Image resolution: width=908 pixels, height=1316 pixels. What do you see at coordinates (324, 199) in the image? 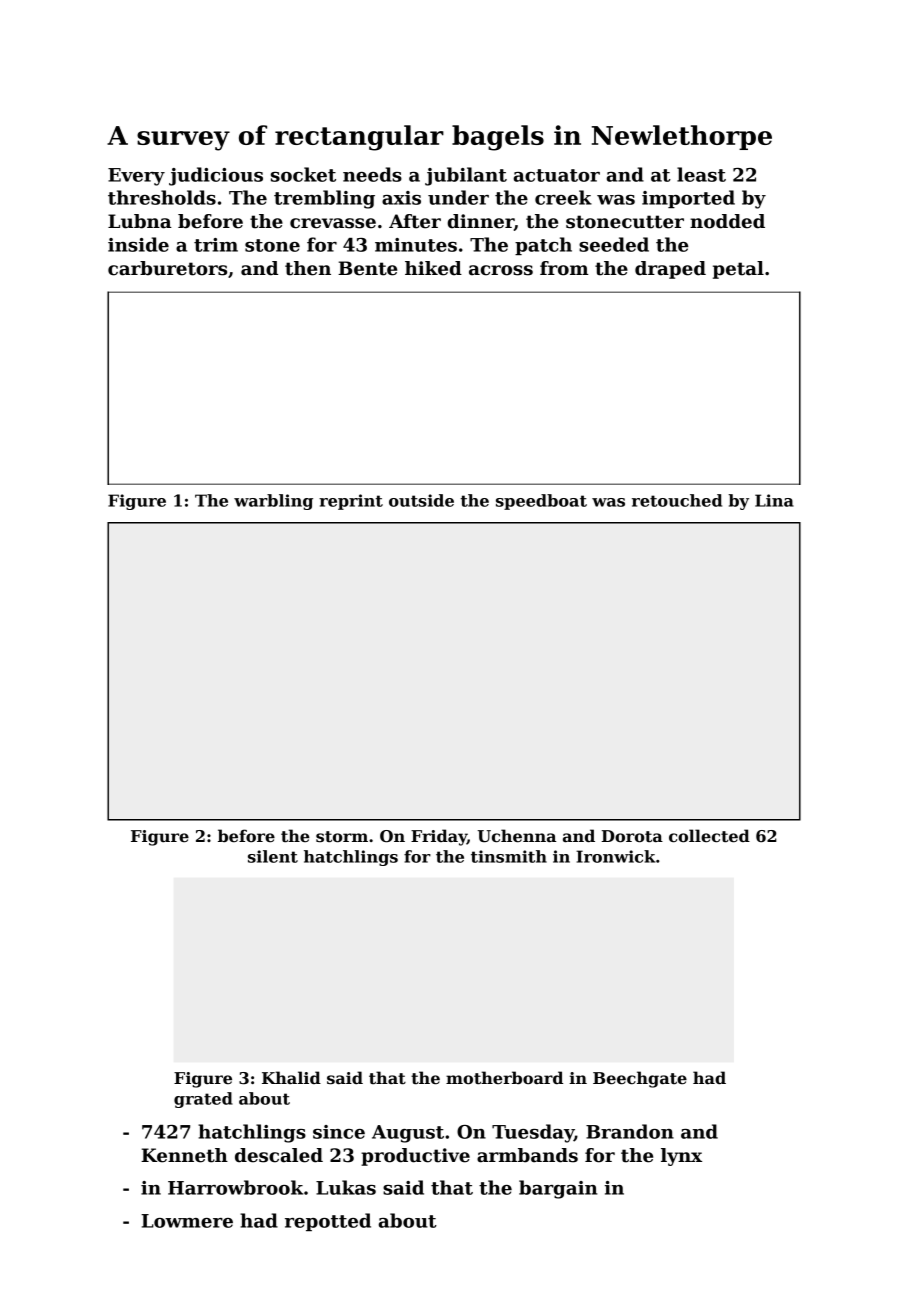
I see `trembling` at bounding box center [324, 199].
